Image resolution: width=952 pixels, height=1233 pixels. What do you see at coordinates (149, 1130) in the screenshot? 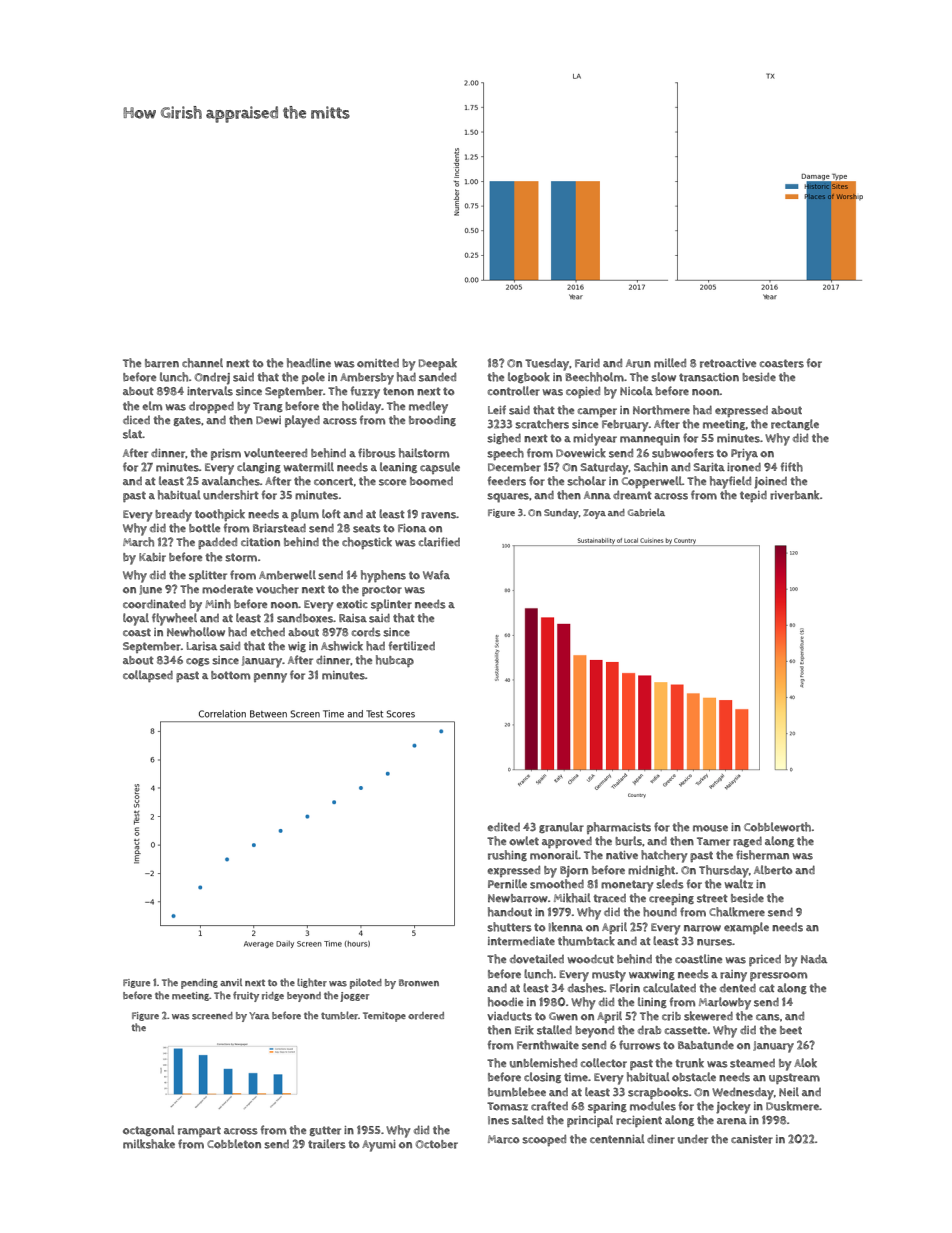
I see `octagonal` at bounding box center [149, 1130].
